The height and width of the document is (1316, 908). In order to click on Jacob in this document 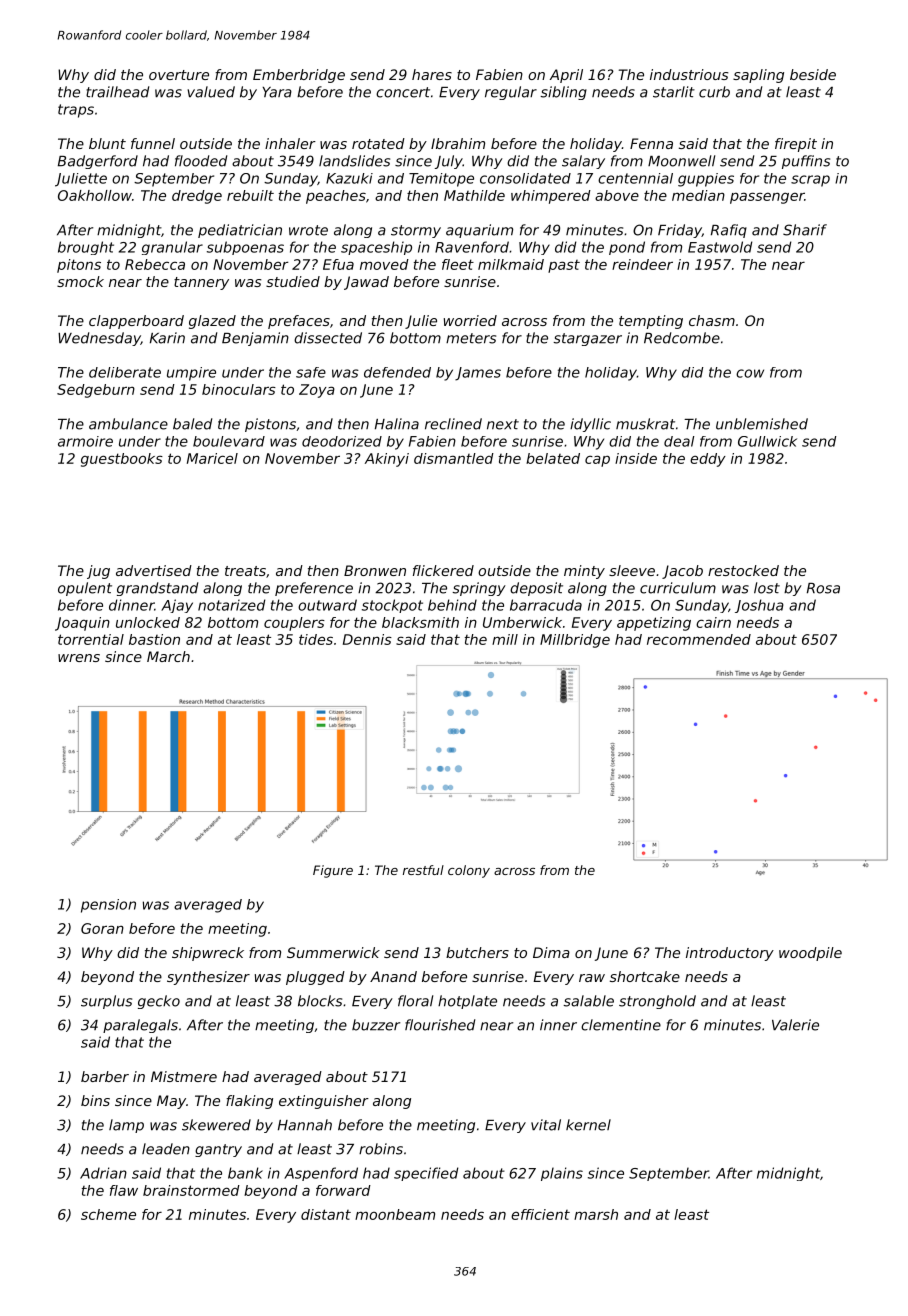, I will do `click(682, 572)`.
